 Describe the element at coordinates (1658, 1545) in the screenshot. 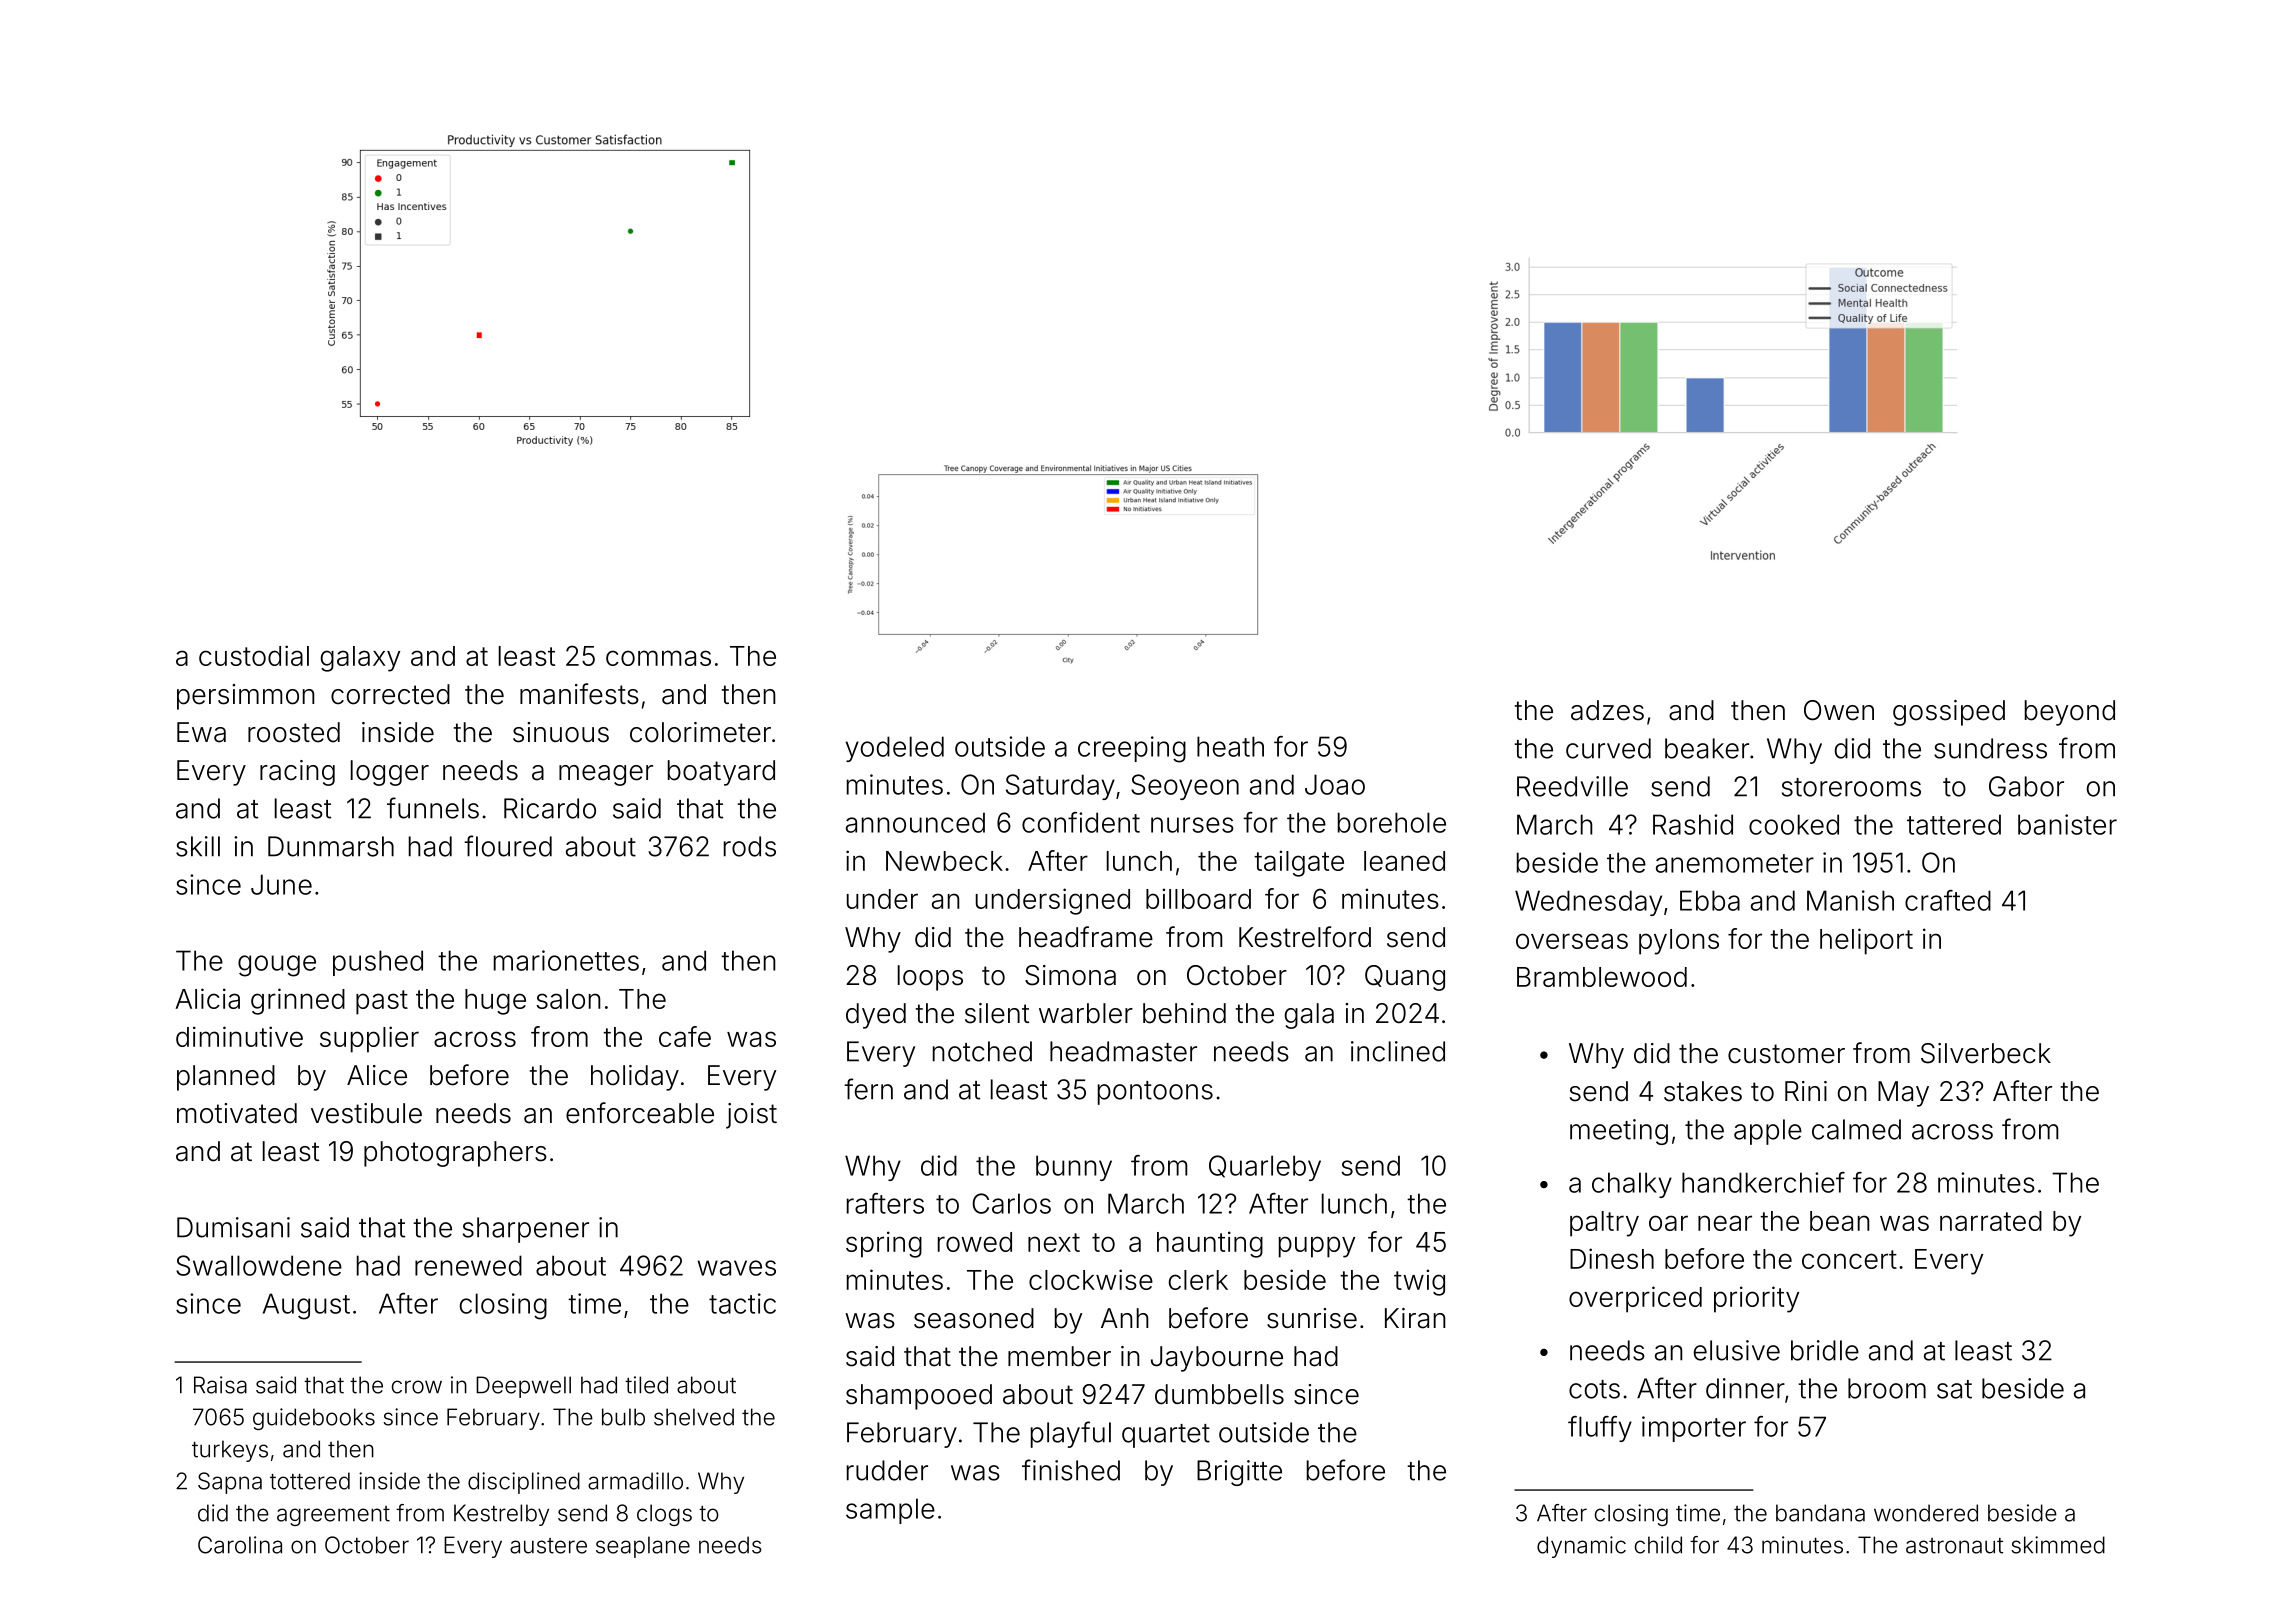

I see `child` at that location.
